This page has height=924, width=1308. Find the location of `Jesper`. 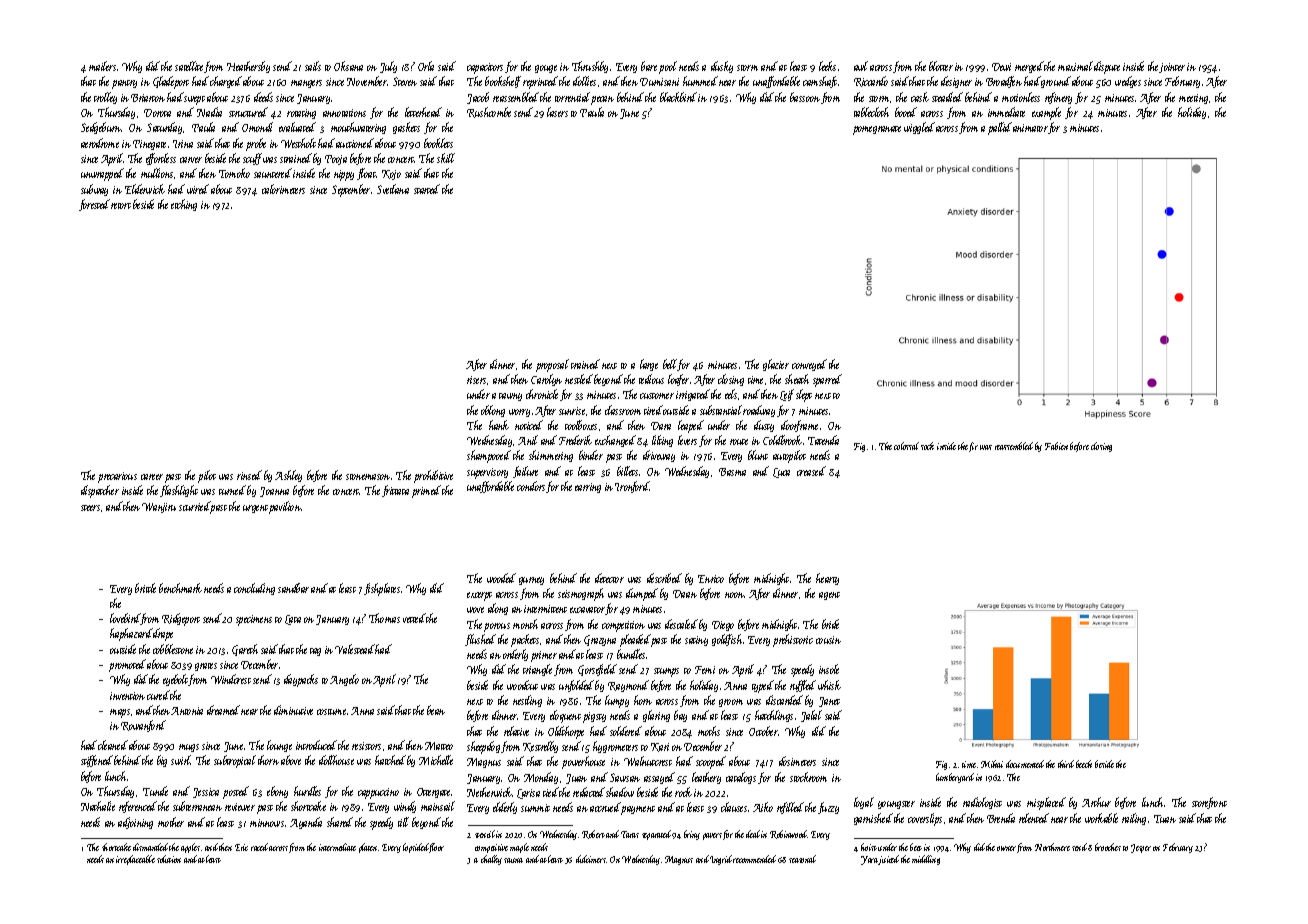

Jesper is located at coordinates (1141, 848).
